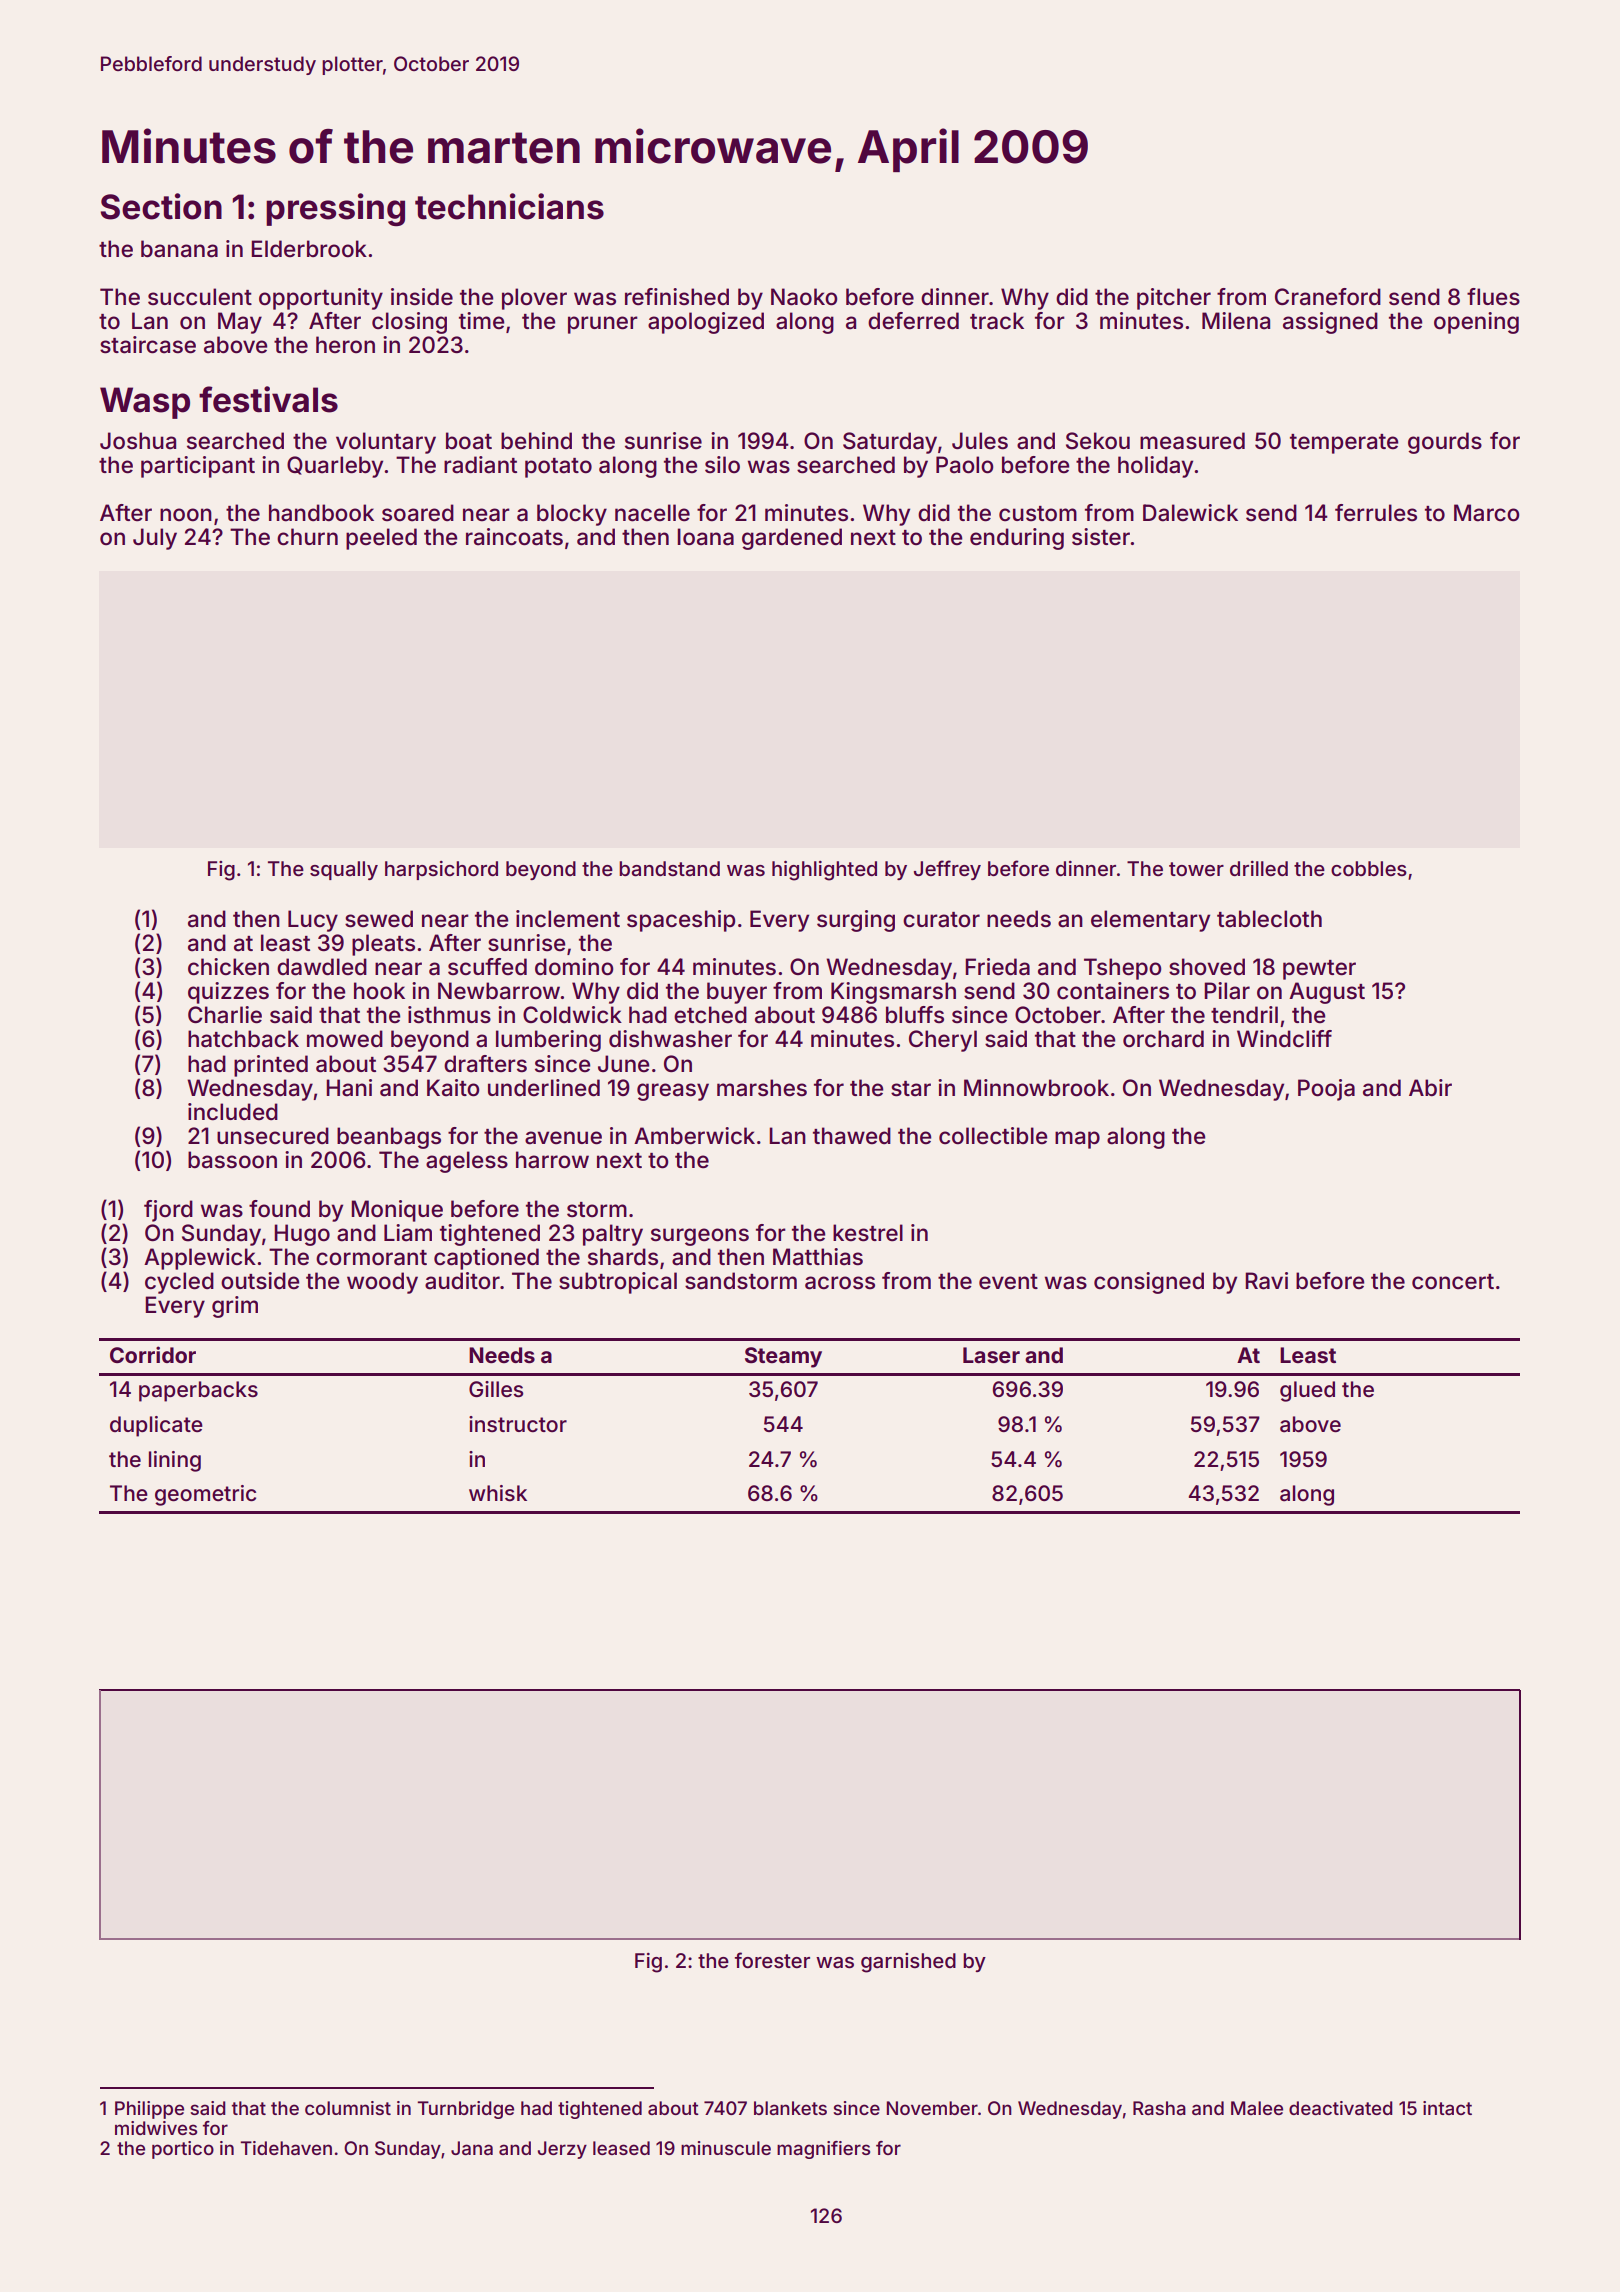 This page has height=2292, width=1620. I want to click on glued, so click(1307, 1391).
